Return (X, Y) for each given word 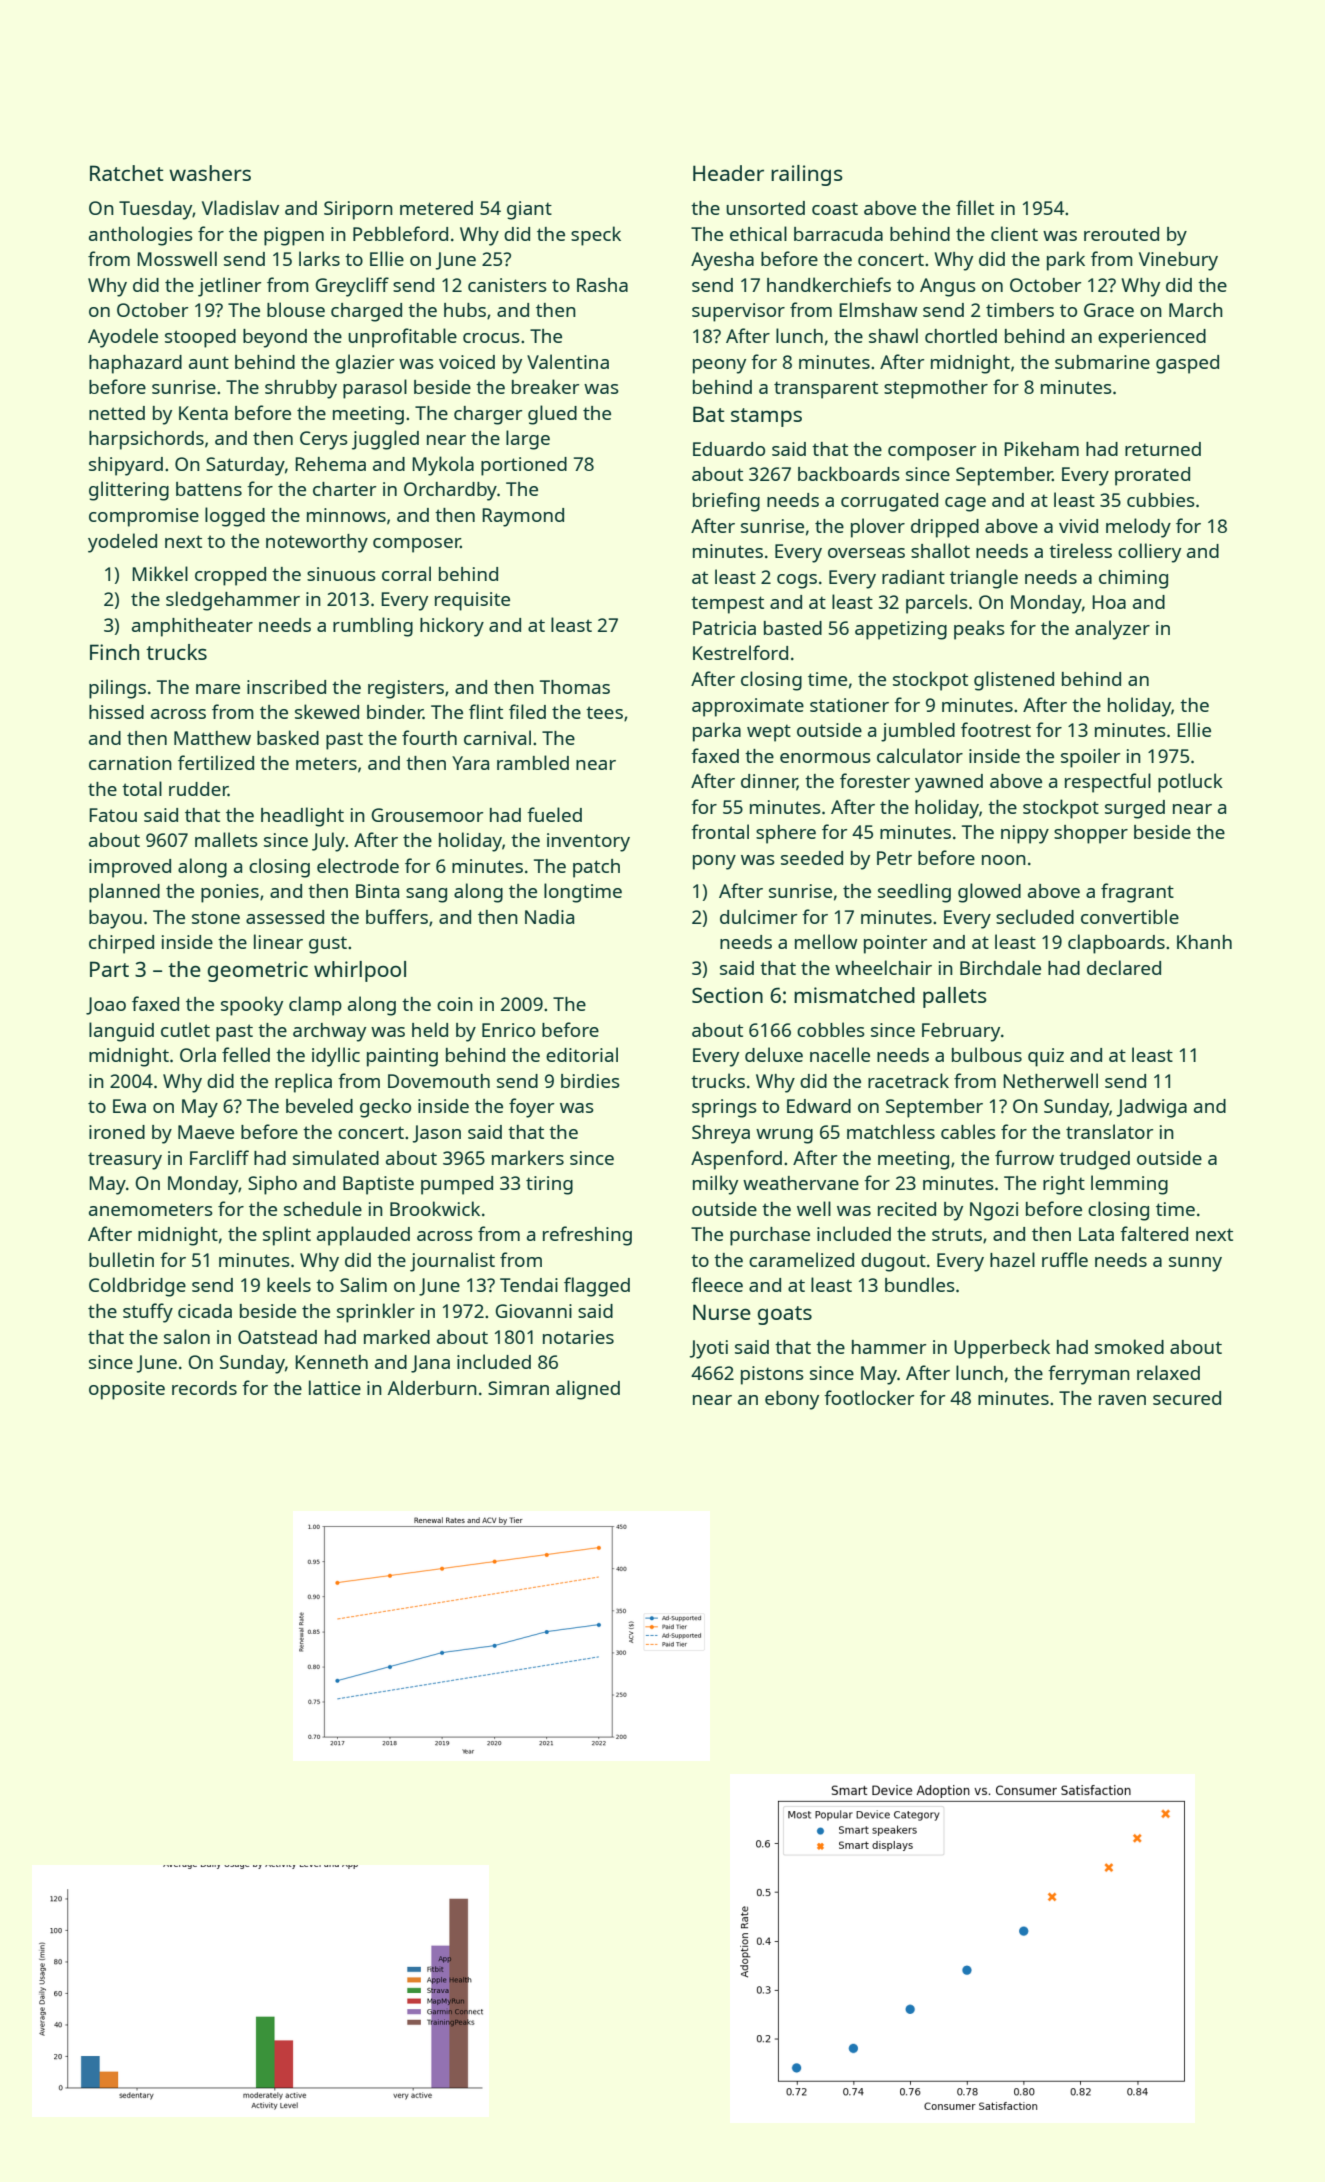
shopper (1091, 834)
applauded (363, 1236)
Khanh (1204, 942)
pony (714, 862)
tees (604, 712)
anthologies (141, 236)
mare (218, 689)
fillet (975, 207)
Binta (377, 891)
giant (529, 210)
